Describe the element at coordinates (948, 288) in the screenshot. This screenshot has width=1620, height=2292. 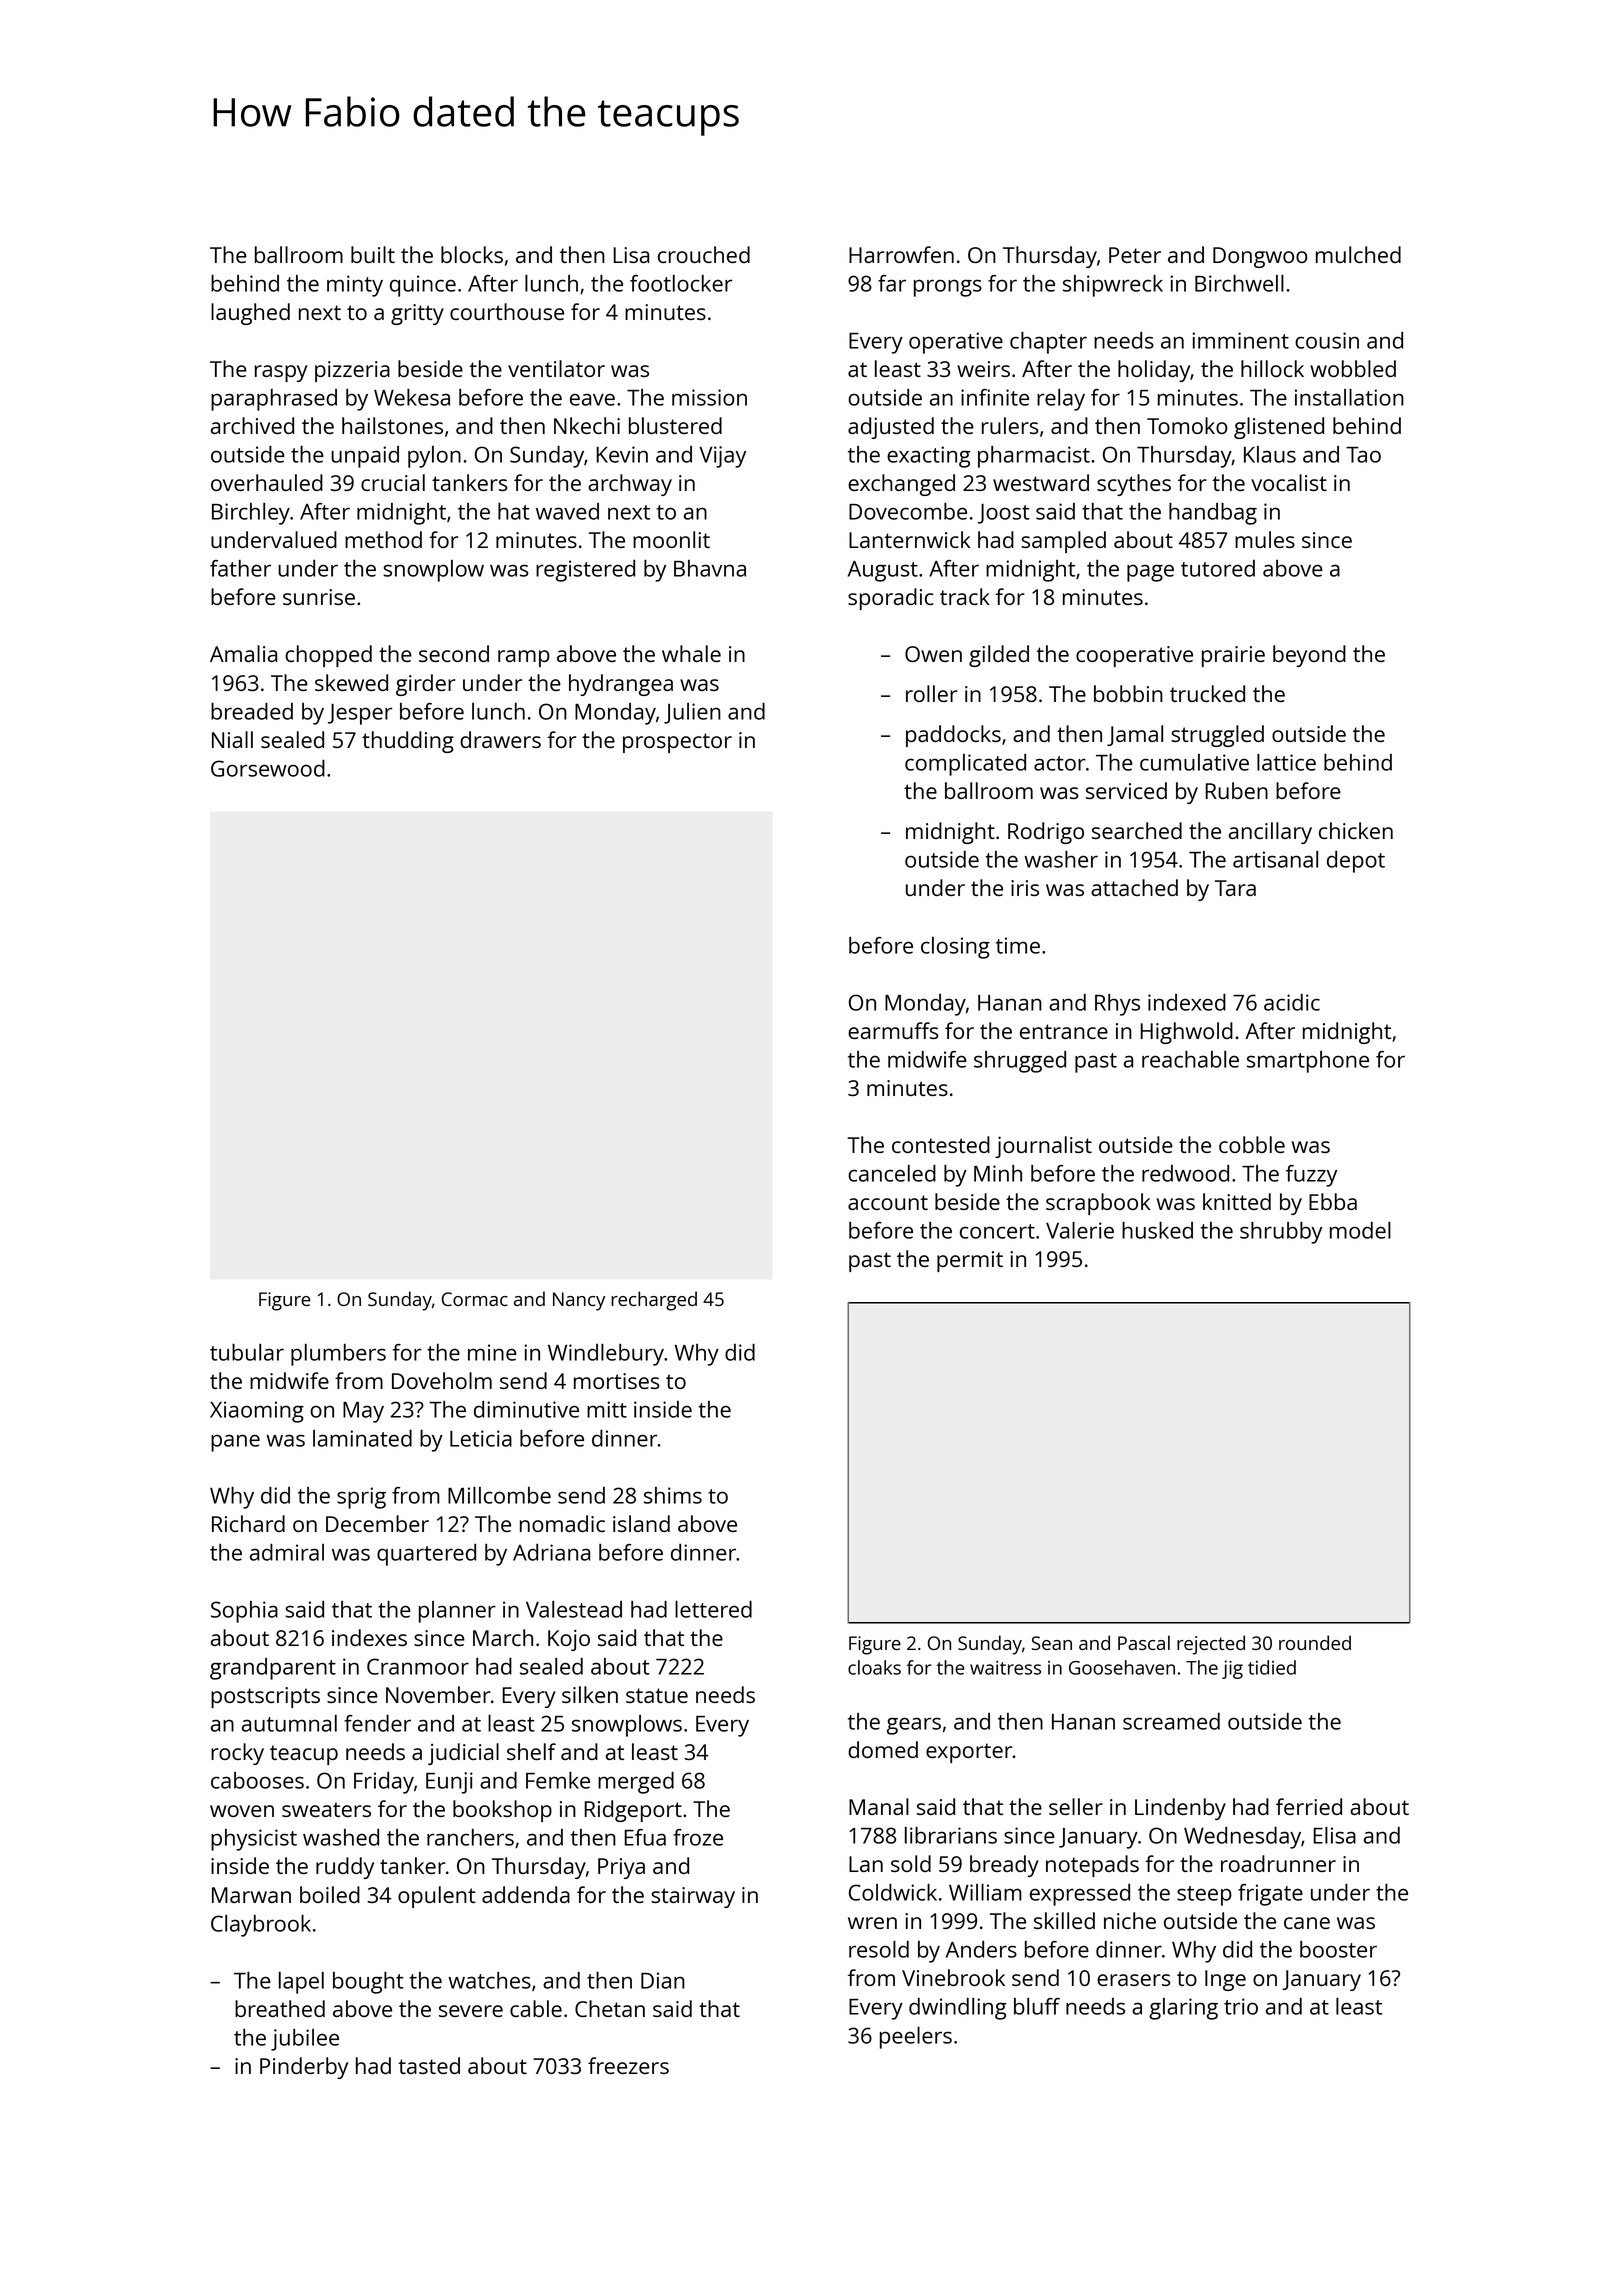
I see `prongs` at that location.
